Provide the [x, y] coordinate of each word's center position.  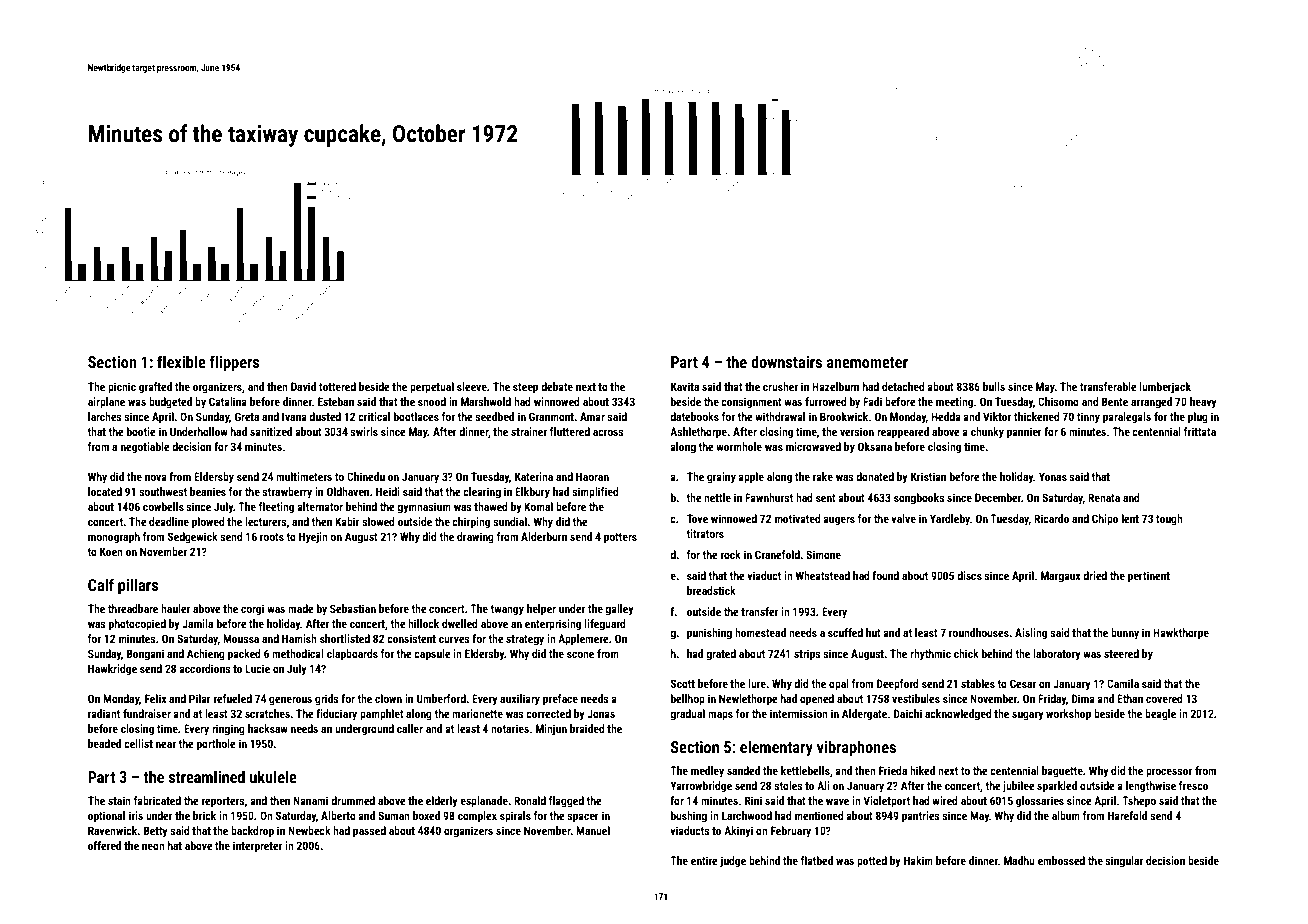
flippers [234, 363]
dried [1095, 575]
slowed [378, 521]
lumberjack [1165, 388]
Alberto [338, 815]
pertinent [1149, 577]
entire [704, 860]
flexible [181, 361]
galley [619, 610]
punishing [709, 634]
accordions [205, 668]
